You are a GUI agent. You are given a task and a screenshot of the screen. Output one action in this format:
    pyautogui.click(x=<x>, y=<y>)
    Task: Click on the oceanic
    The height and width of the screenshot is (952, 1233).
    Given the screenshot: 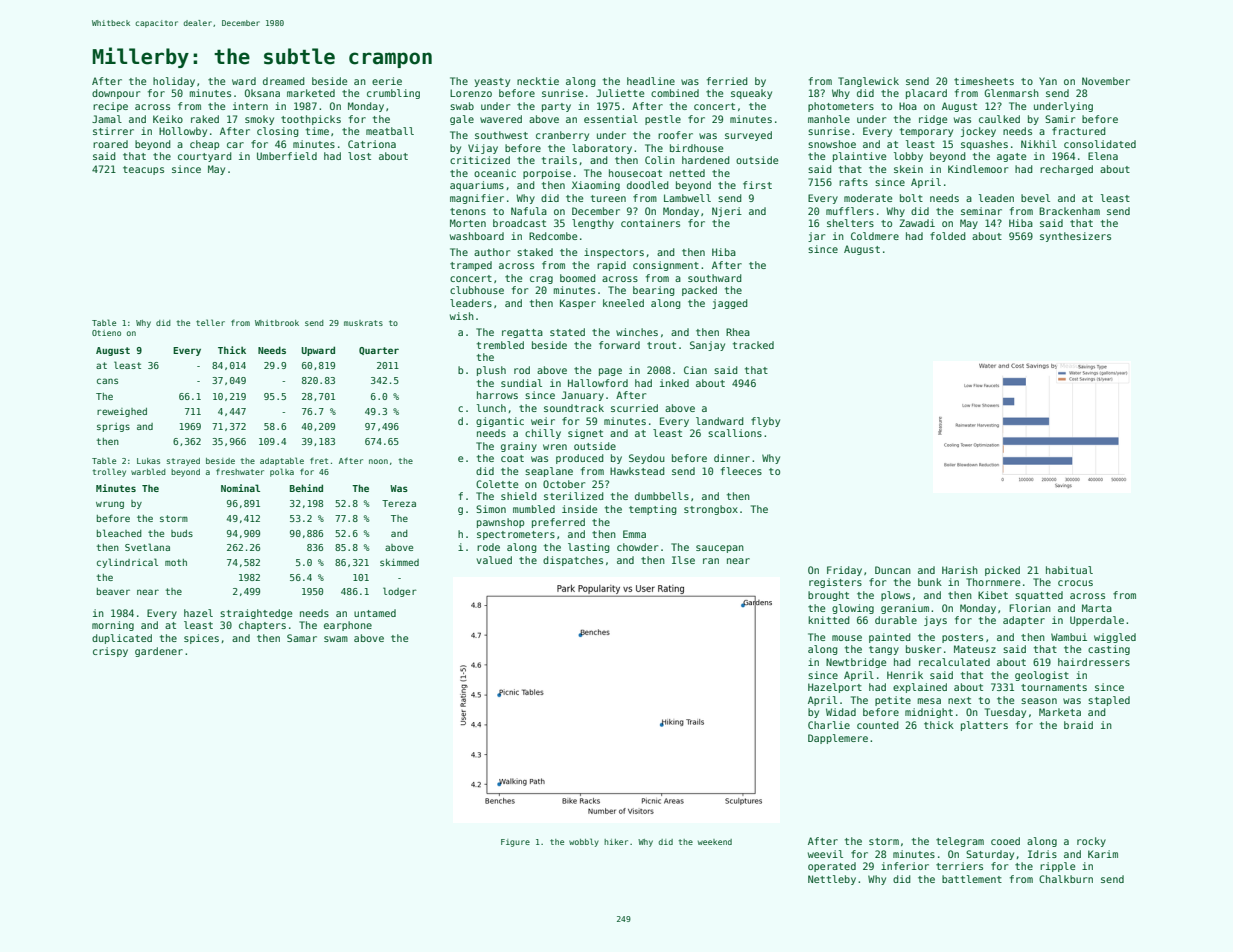 What is the action you would take?
    pyautogui.click(x=495, y=173)
